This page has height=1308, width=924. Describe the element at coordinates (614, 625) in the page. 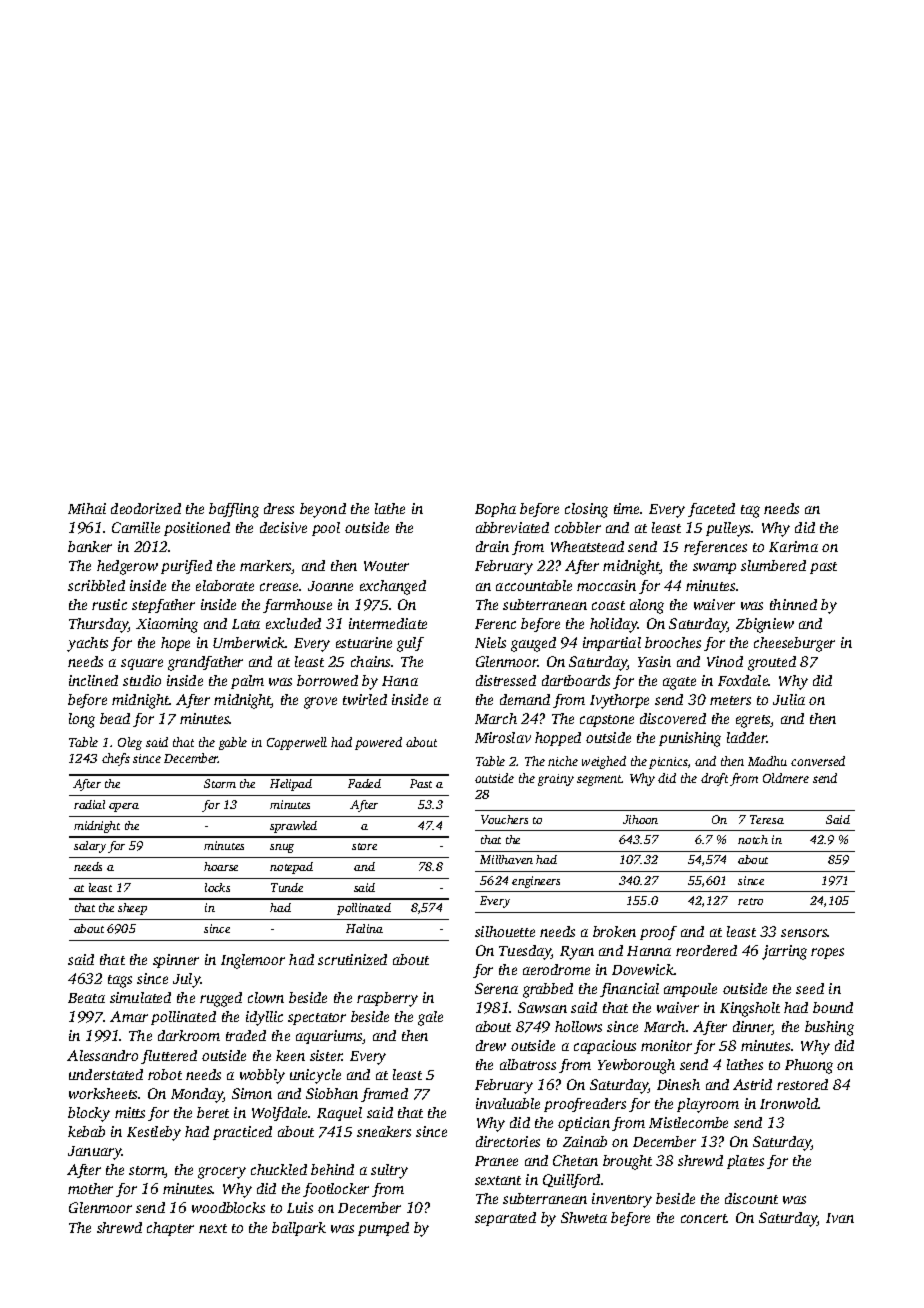

I see `holiday` at that location.
